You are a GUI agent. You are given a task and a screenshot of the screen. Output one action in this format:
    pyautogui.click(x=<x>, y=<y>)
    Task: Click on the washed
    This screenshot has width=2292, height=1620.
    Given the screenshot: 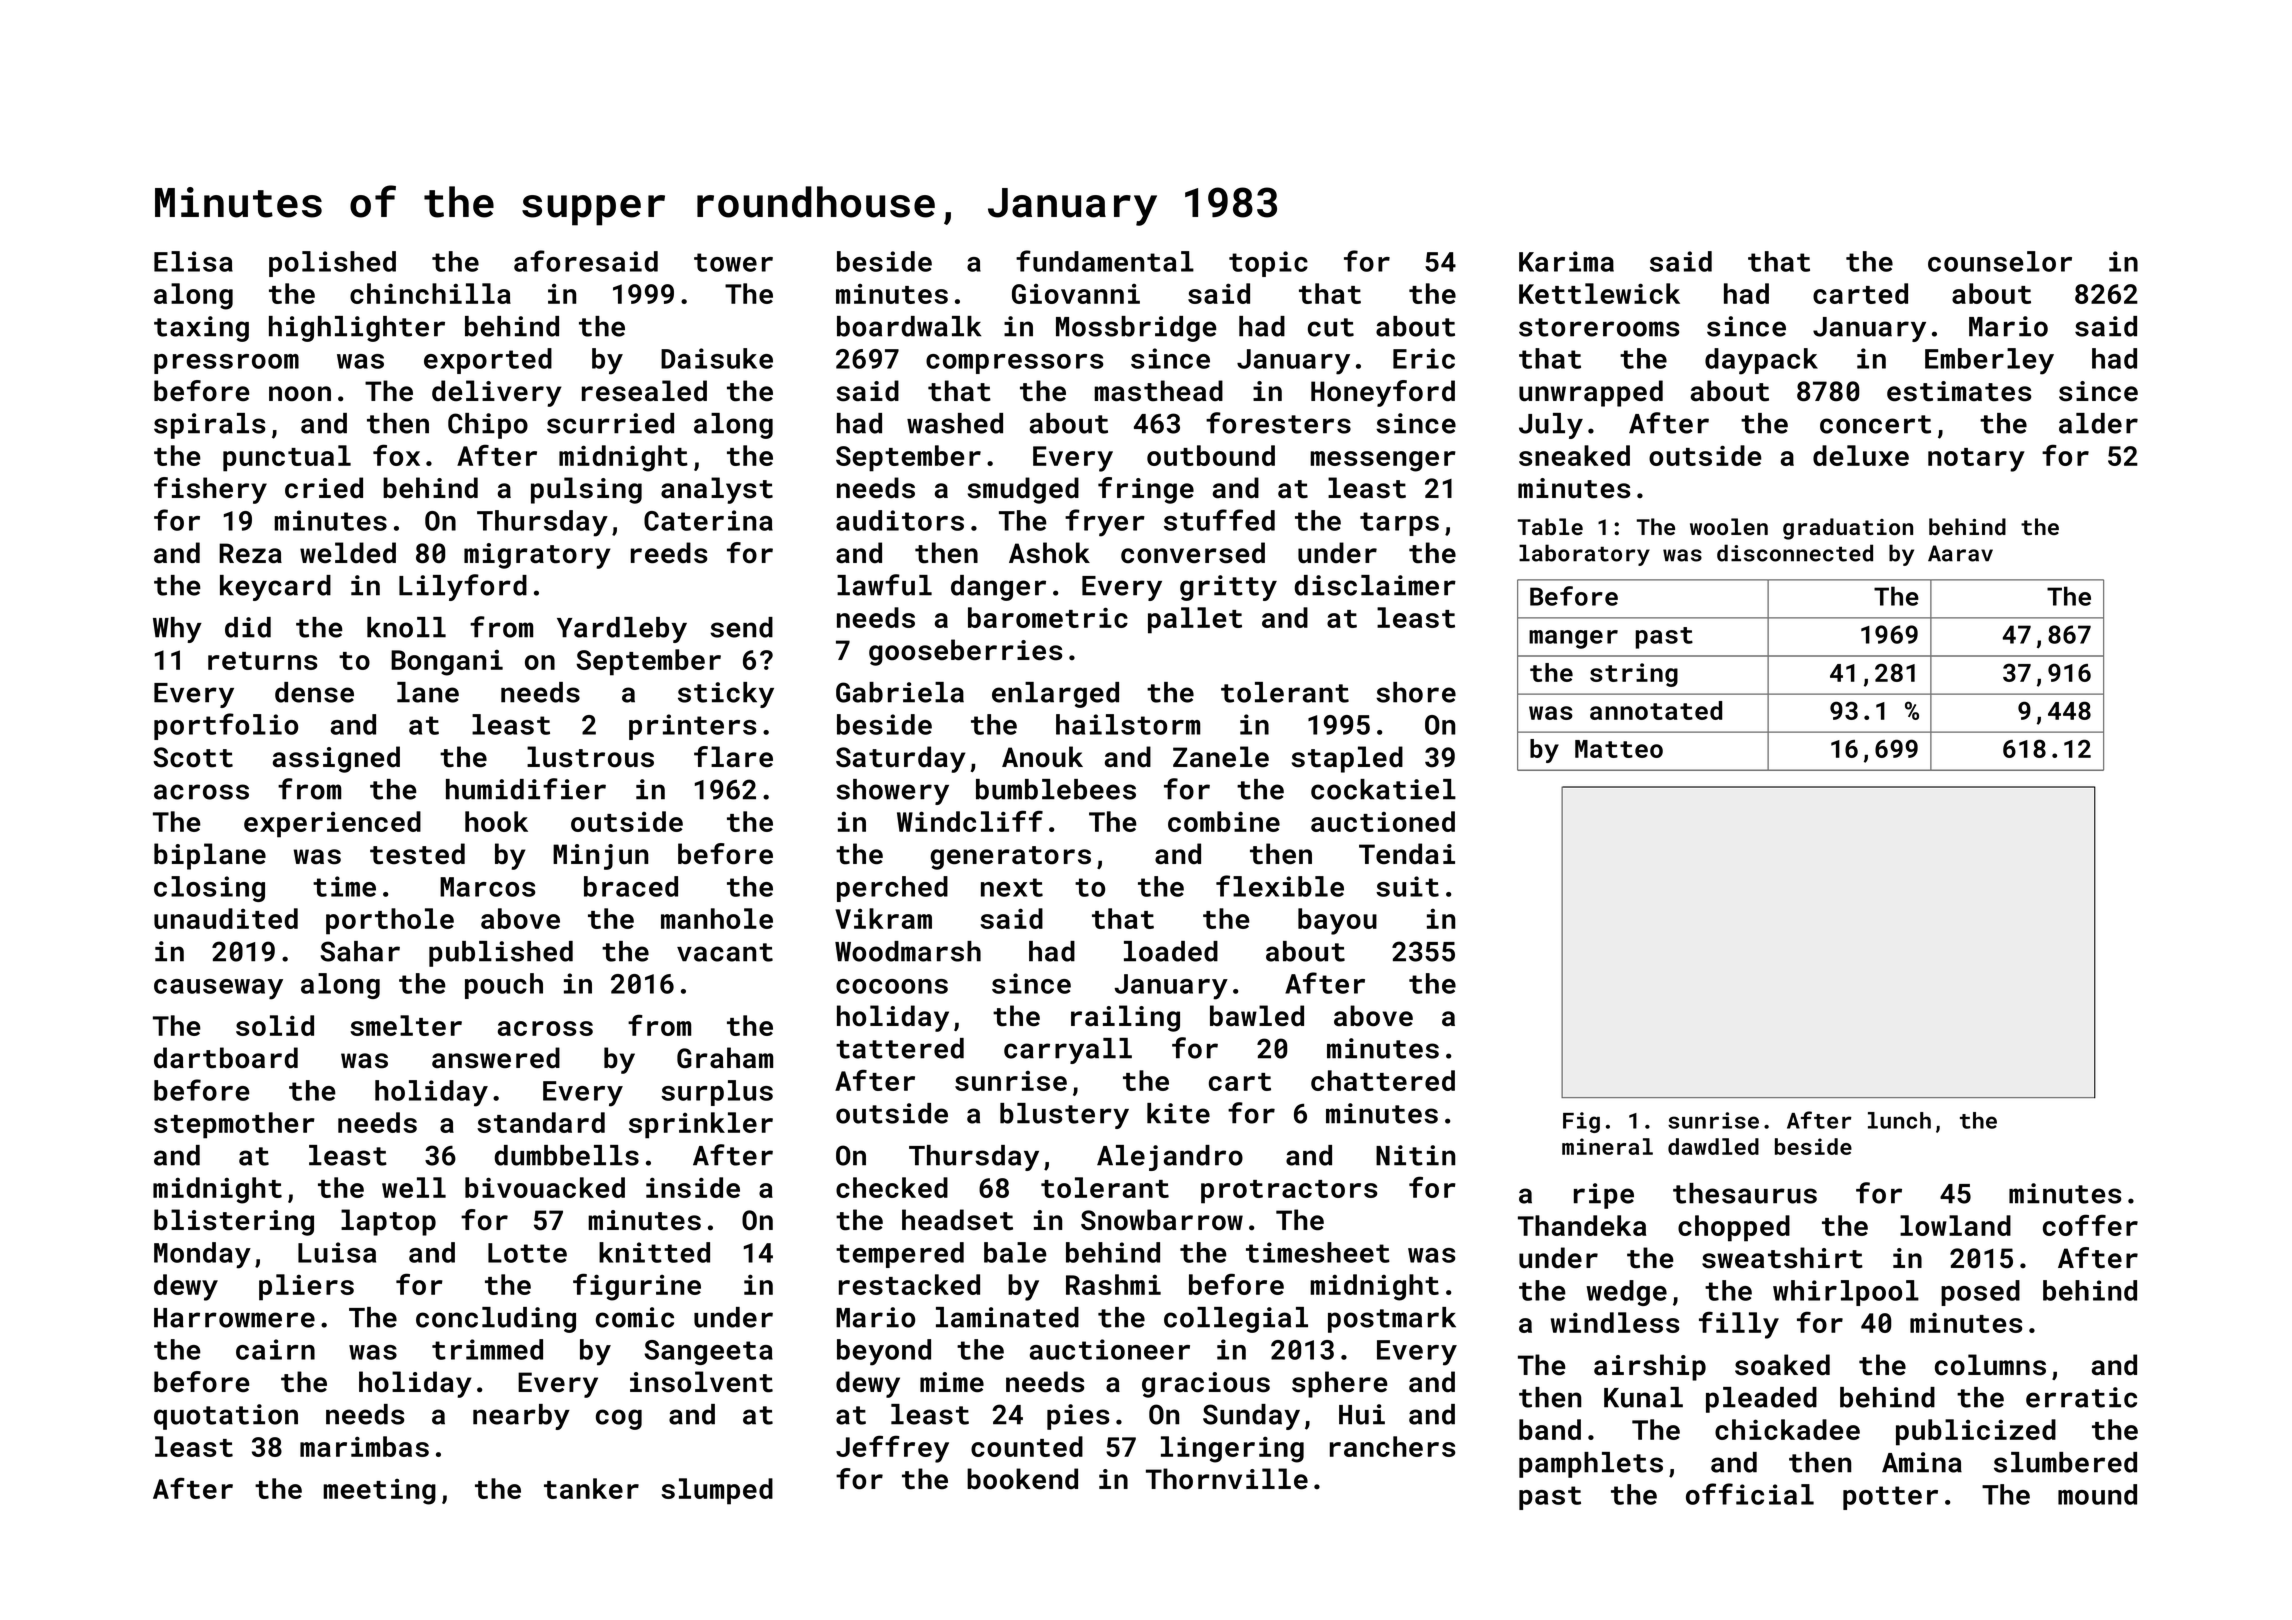 What is the action you would take?
    pyautogui.click(x=955, y=423)
